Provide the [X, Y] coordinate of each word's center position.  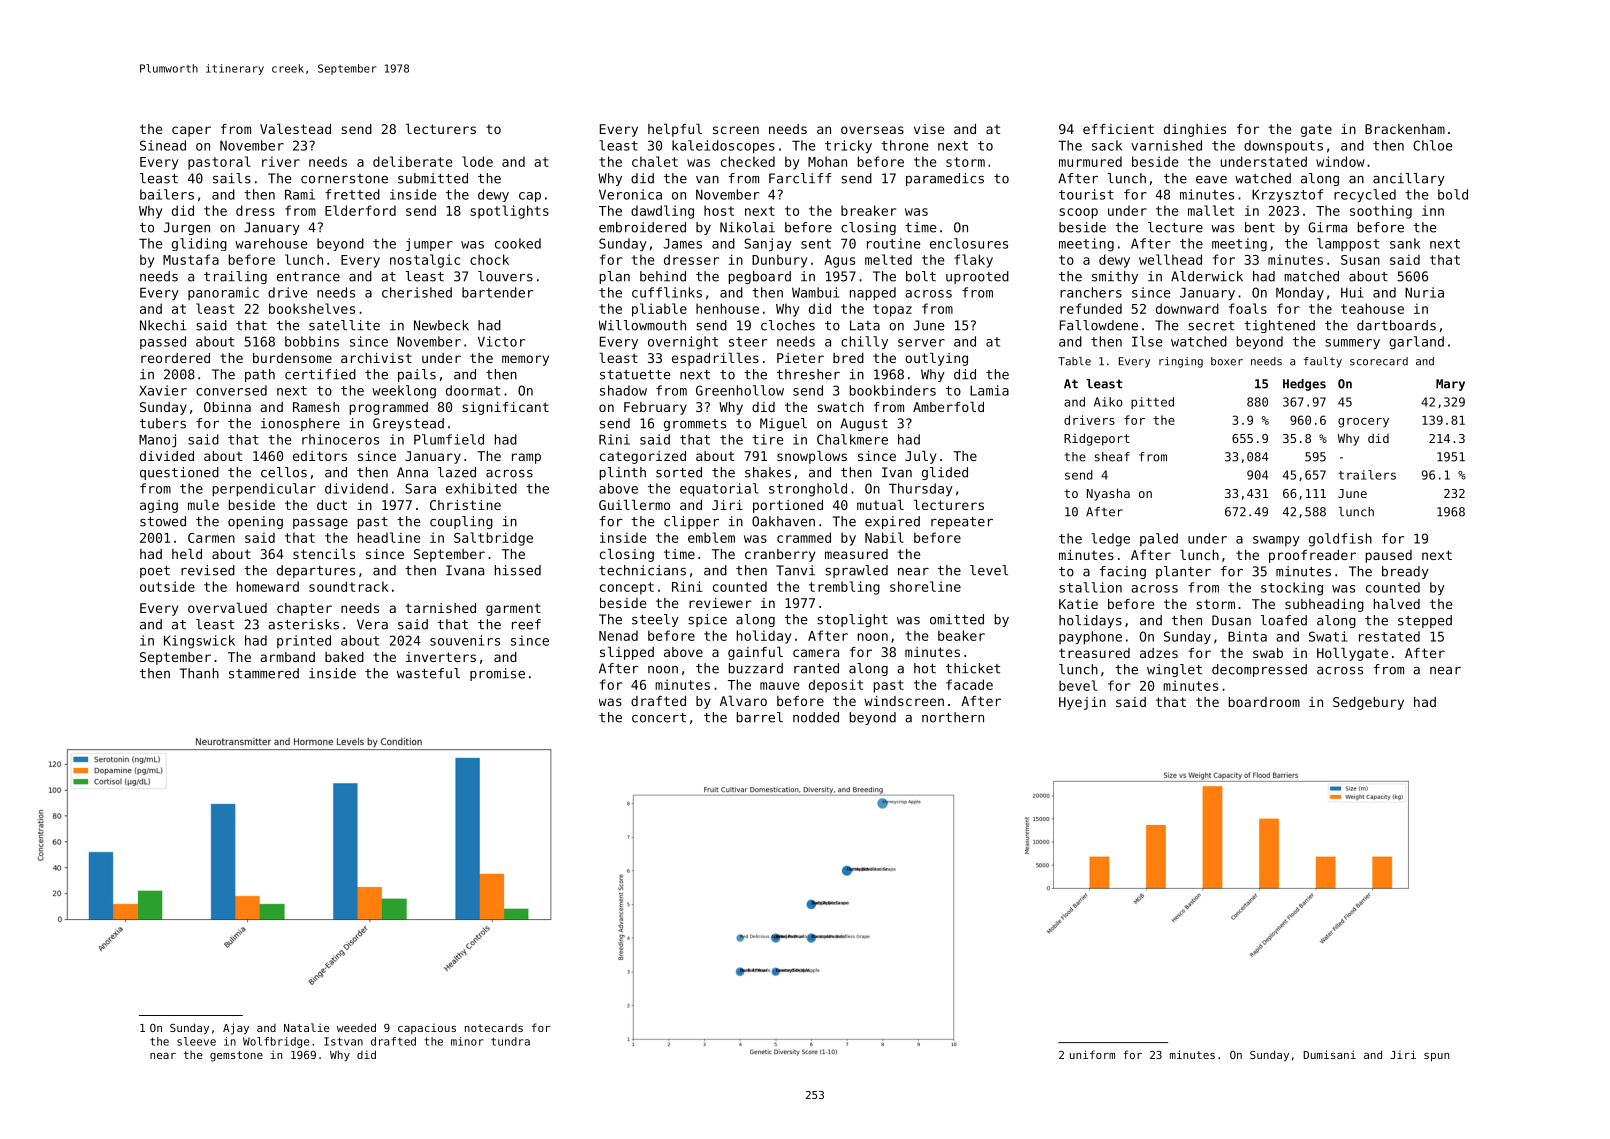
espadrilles [715, 359]
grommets [695, 425]
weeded [356, 1027]
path [260, 375]
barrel [760, 717]
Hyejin [1082, 703]
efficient [1118, 129]
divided [167, 456]
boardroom [1264, 702]
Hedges [1304, 385]
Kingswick [199, 642]
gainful [755, 653]
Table [1074, 361]
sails [232, 178]
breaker [869, 210]
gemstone [236, 1056]
